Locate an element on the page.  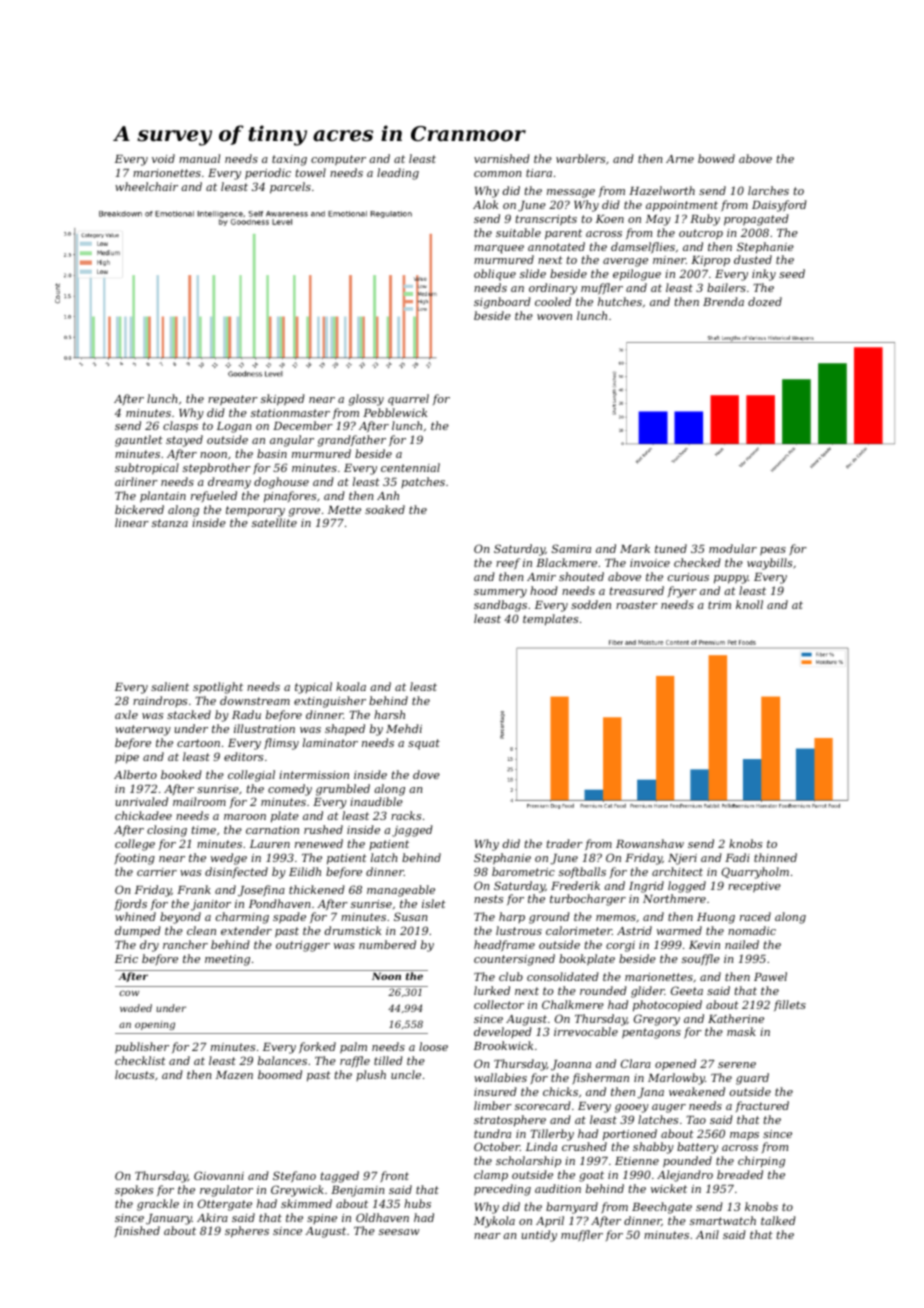
hutches is located at coordinates (620, 301).
